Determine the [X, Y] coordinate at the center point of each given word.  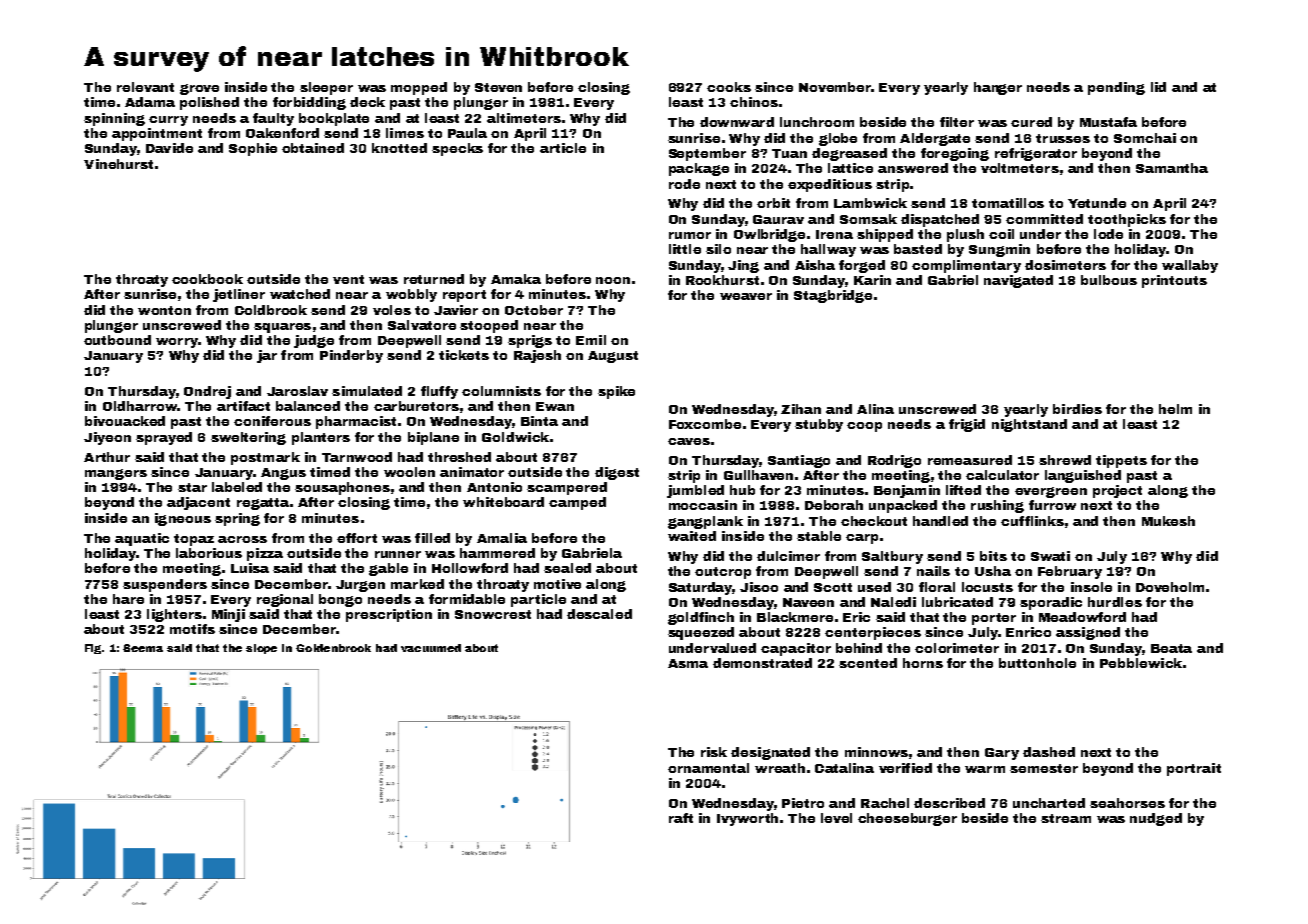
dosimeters [1065, 265]
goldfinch [701, 618]
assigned [1088, 633]
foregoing [955, 154]
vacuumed [431, 648]
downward [737, 122]
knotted [399, 148]
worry [177, 343]
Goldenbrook [333, 648]
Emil [591, 340]
